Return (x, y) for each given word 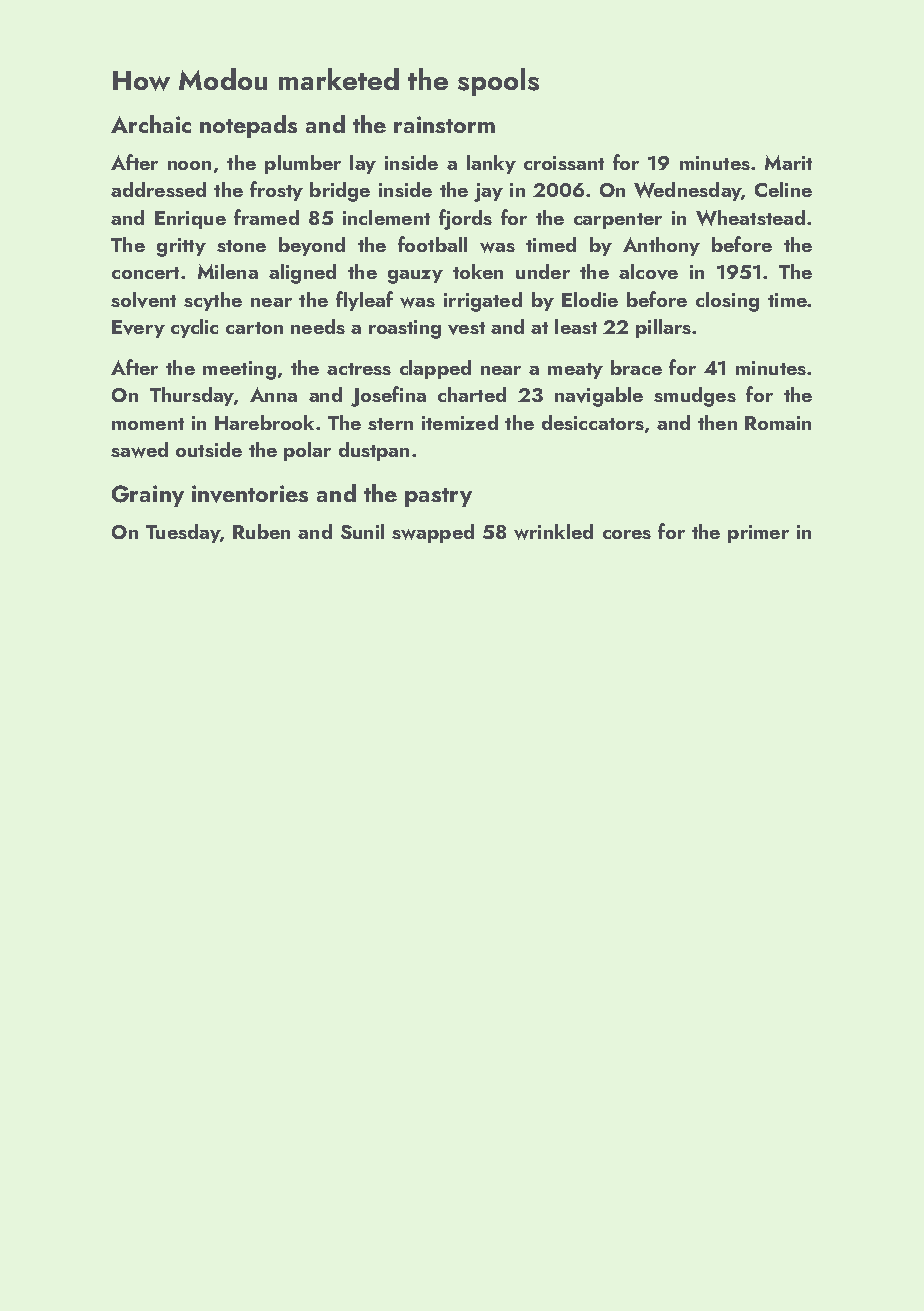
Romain (778, 423)
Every (138, 329)
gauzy (415, 277)
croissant (564, 163)
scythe (213, 301)
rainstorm (444, 124)
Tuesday (183, 533)
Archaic (151, 124)
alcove (648, 272)
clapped (435, 369)
